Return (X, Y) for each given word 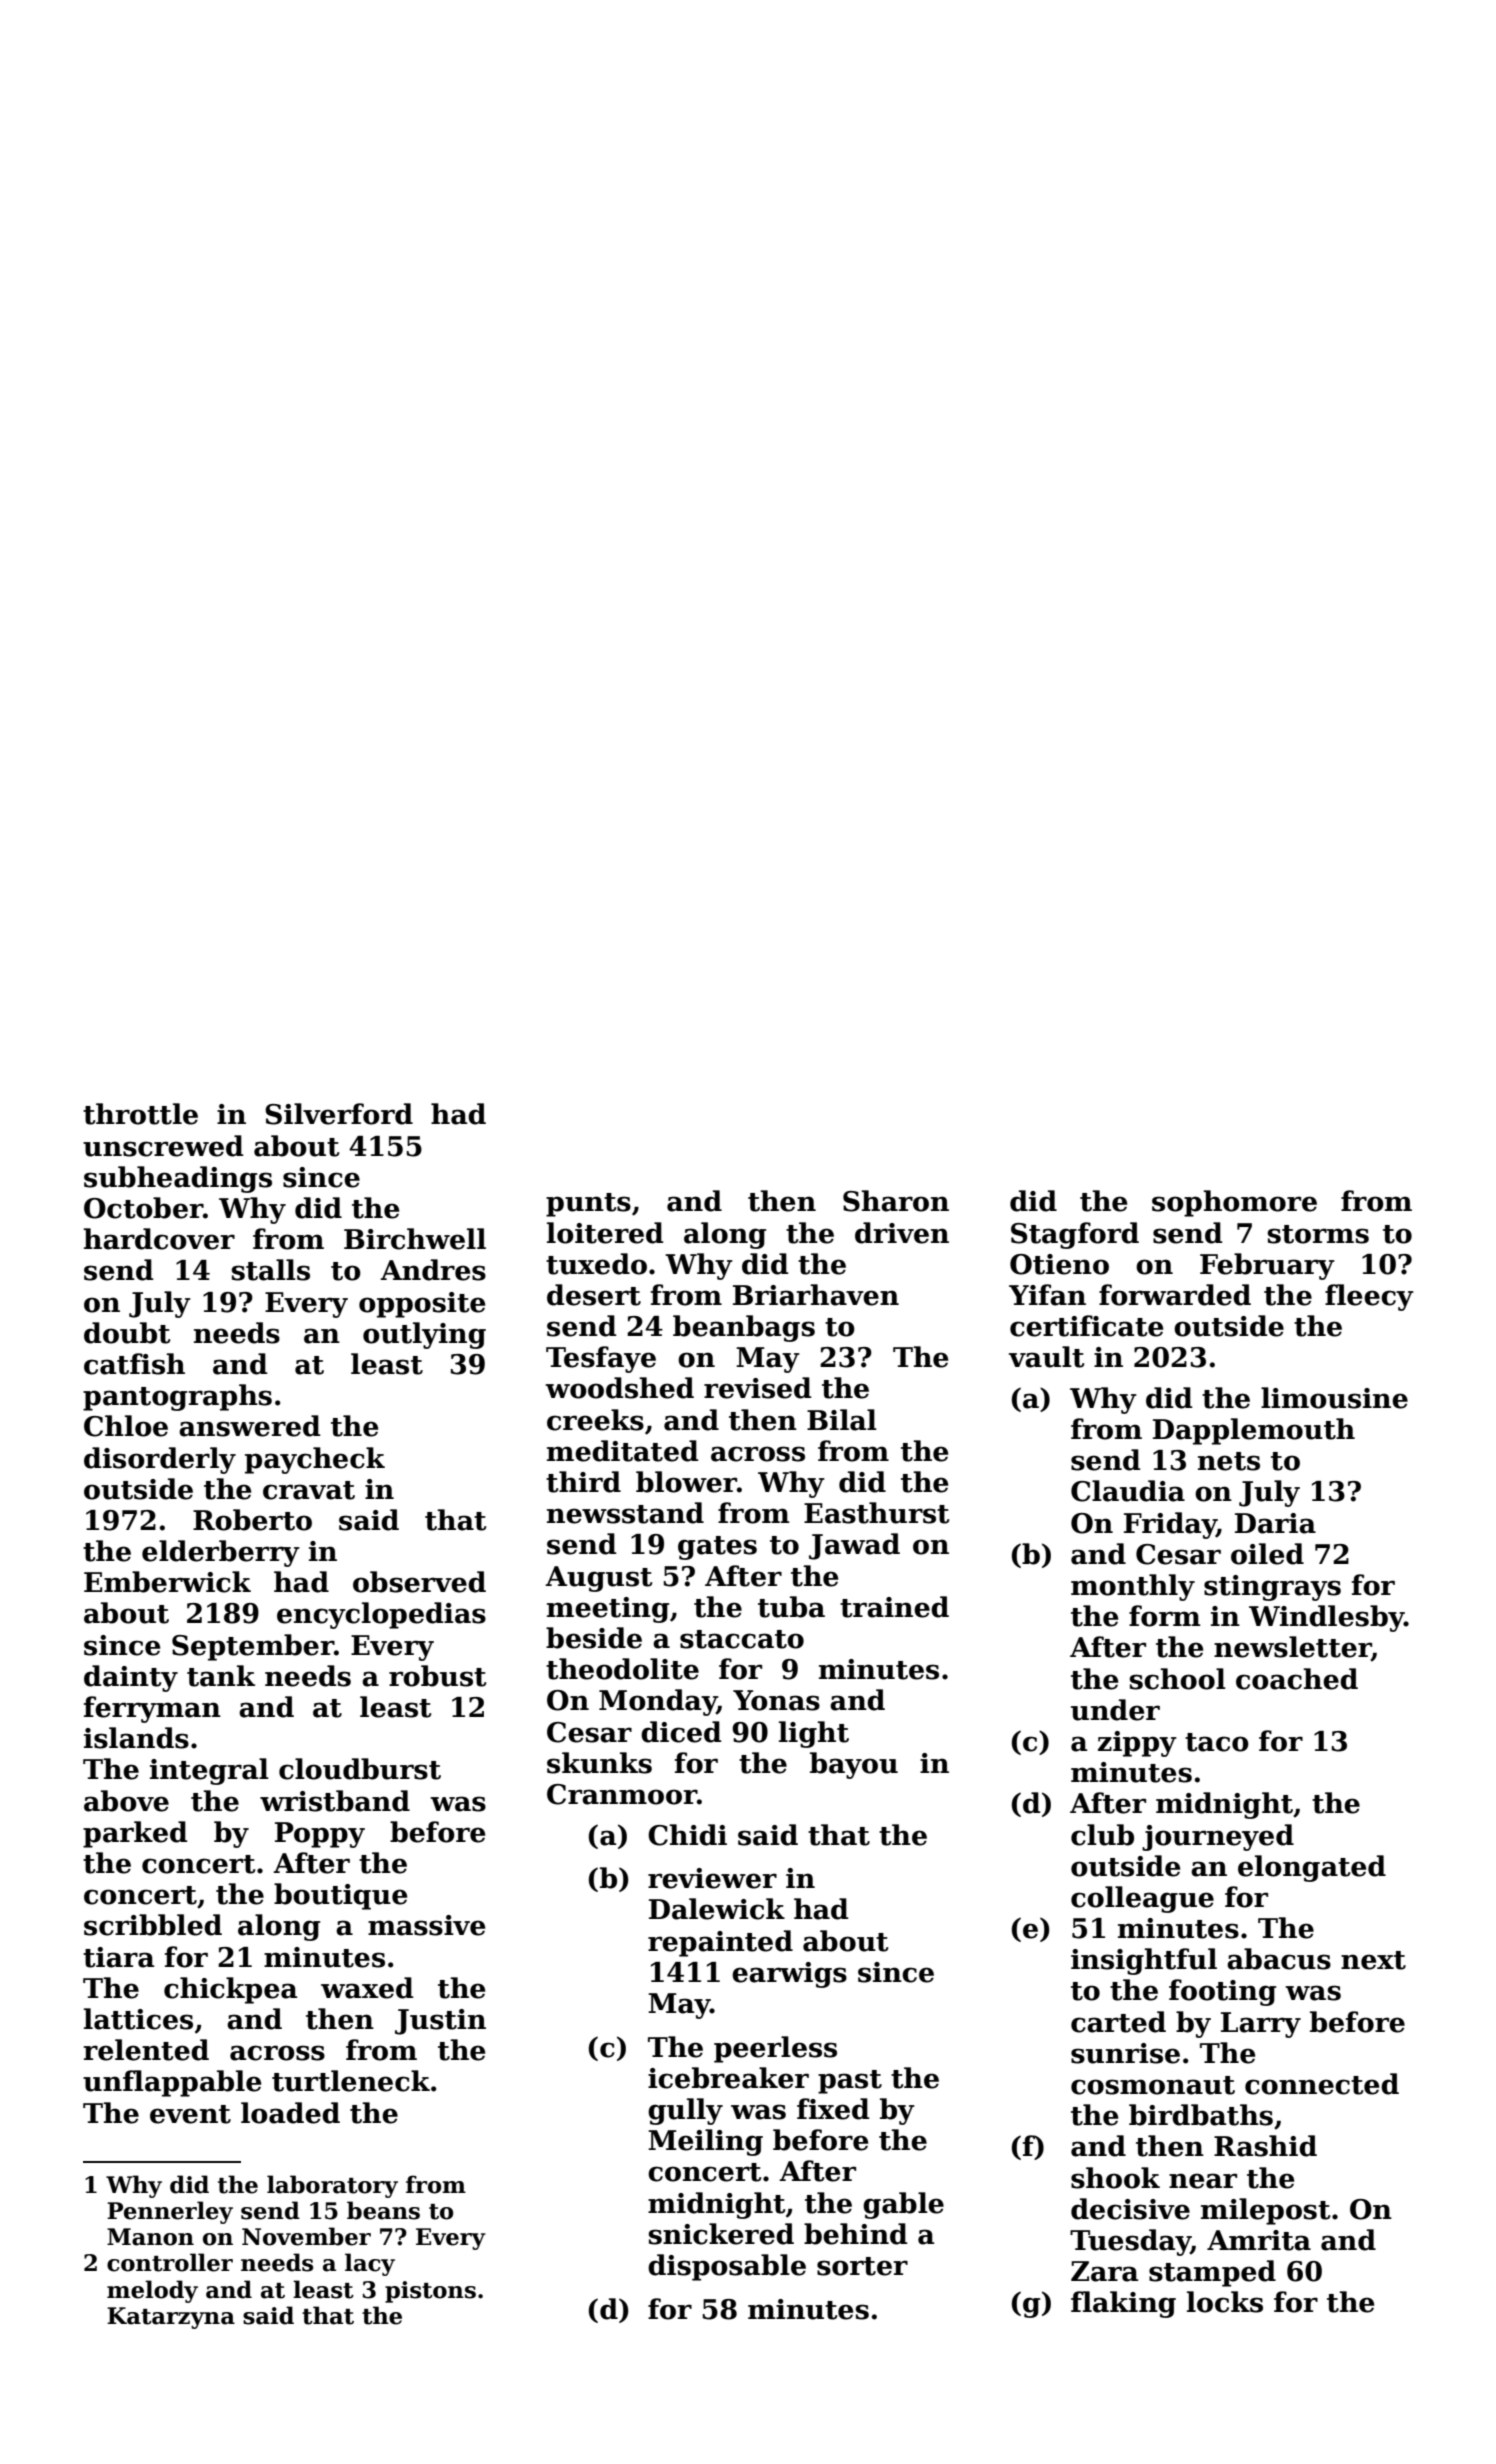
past (850, 2082)
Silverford (339, 1114)
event (190, 2114)
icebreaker (728, 2078)
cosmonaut (1153, 2085)
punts (588, 1205)
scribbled (153, 1925)
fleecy (1369, 1297)
